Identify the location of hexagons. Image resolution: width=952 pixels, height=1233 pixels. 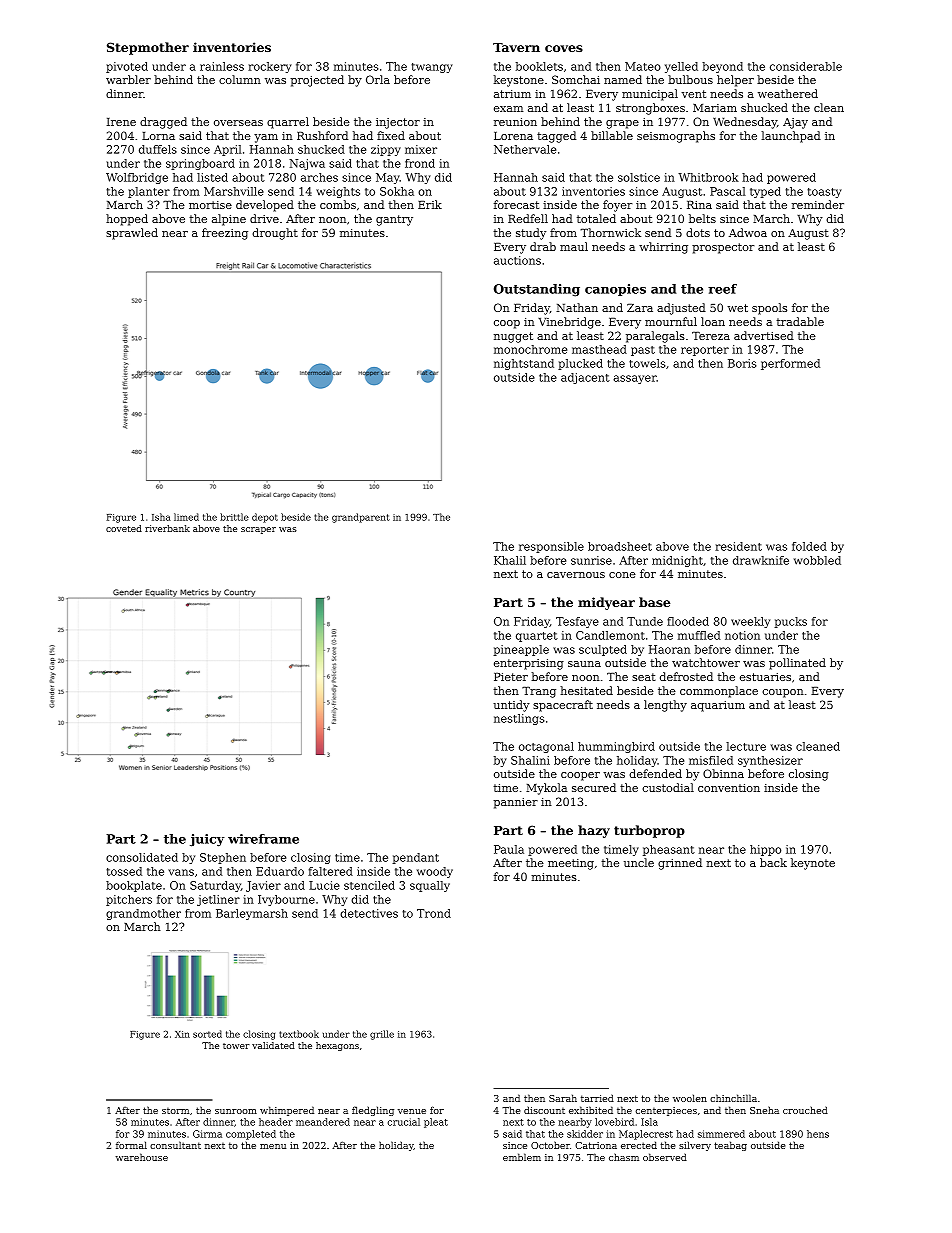
(337, 1046).
